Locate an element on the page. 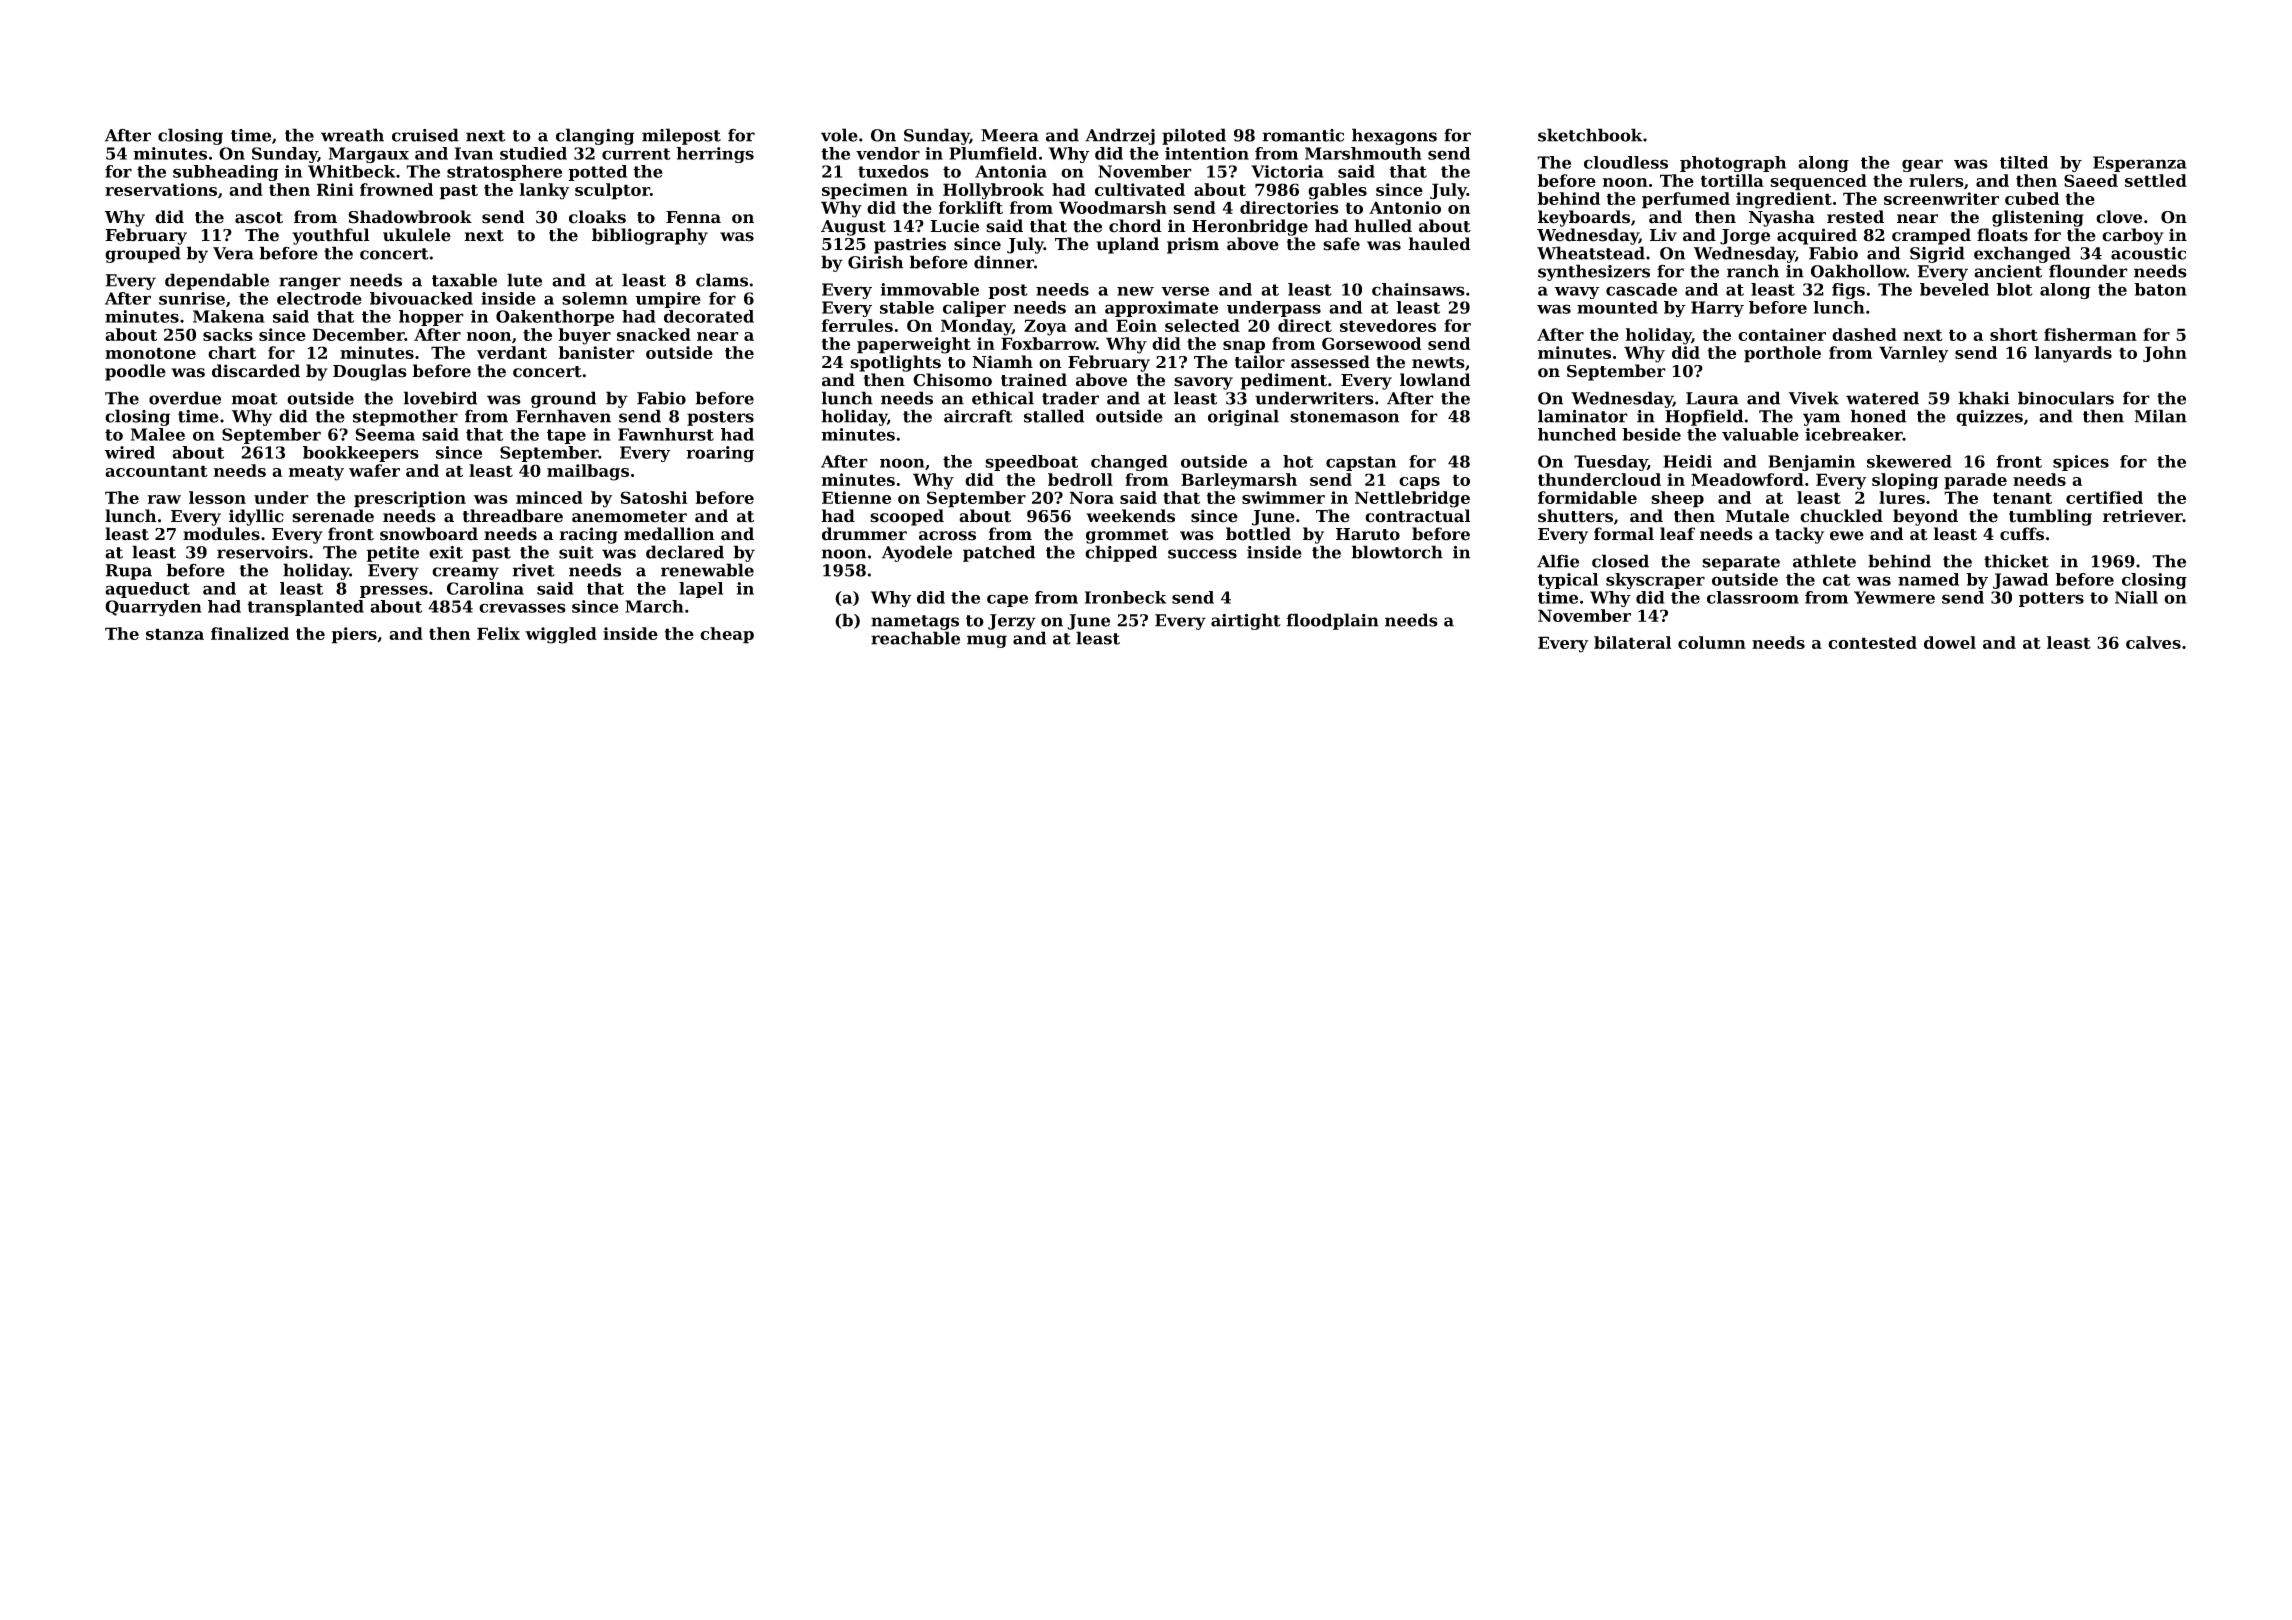  stanza is located at coordinates (175, 634).
